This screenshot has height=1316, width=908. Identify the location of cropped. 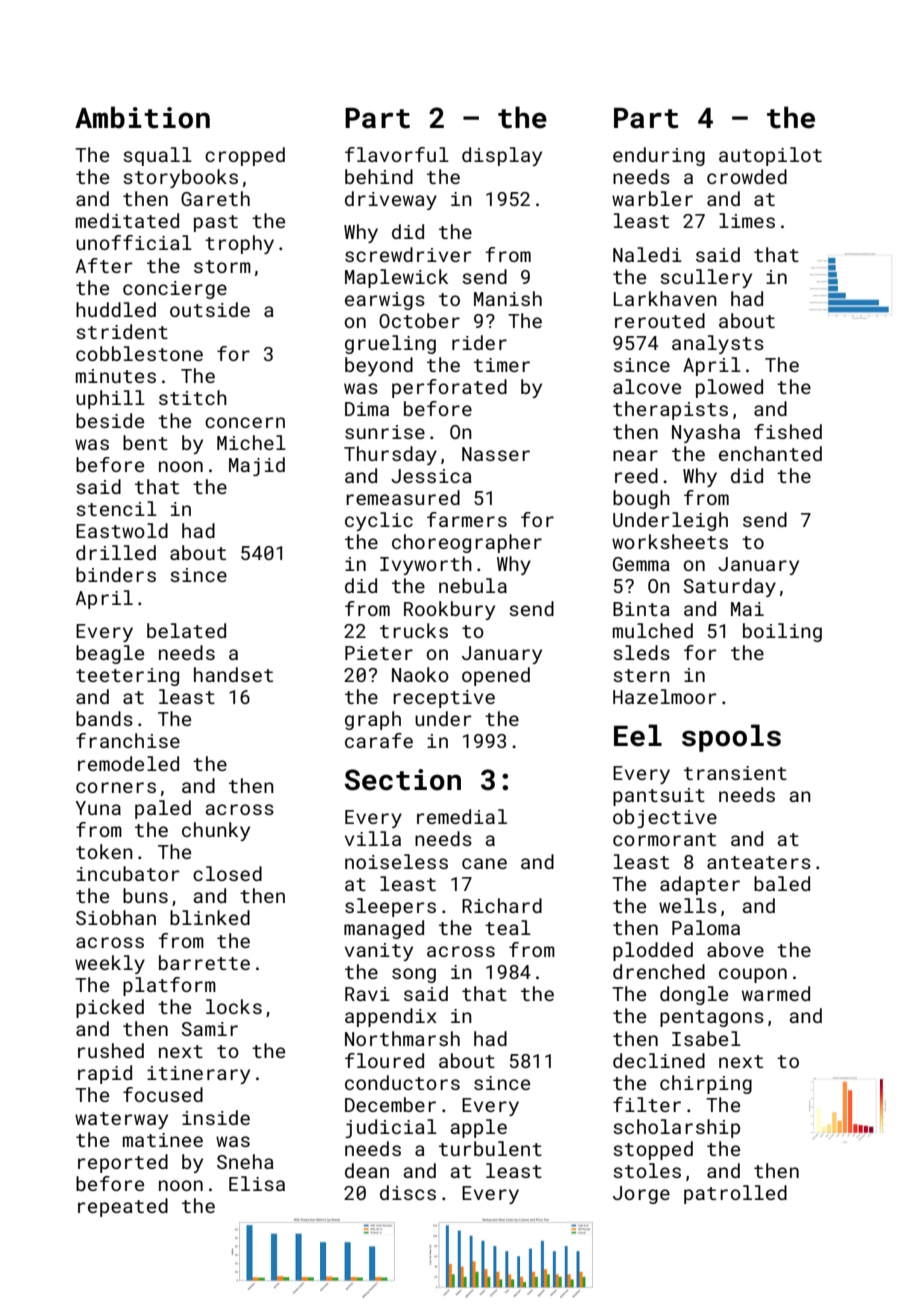
(245, 156).
